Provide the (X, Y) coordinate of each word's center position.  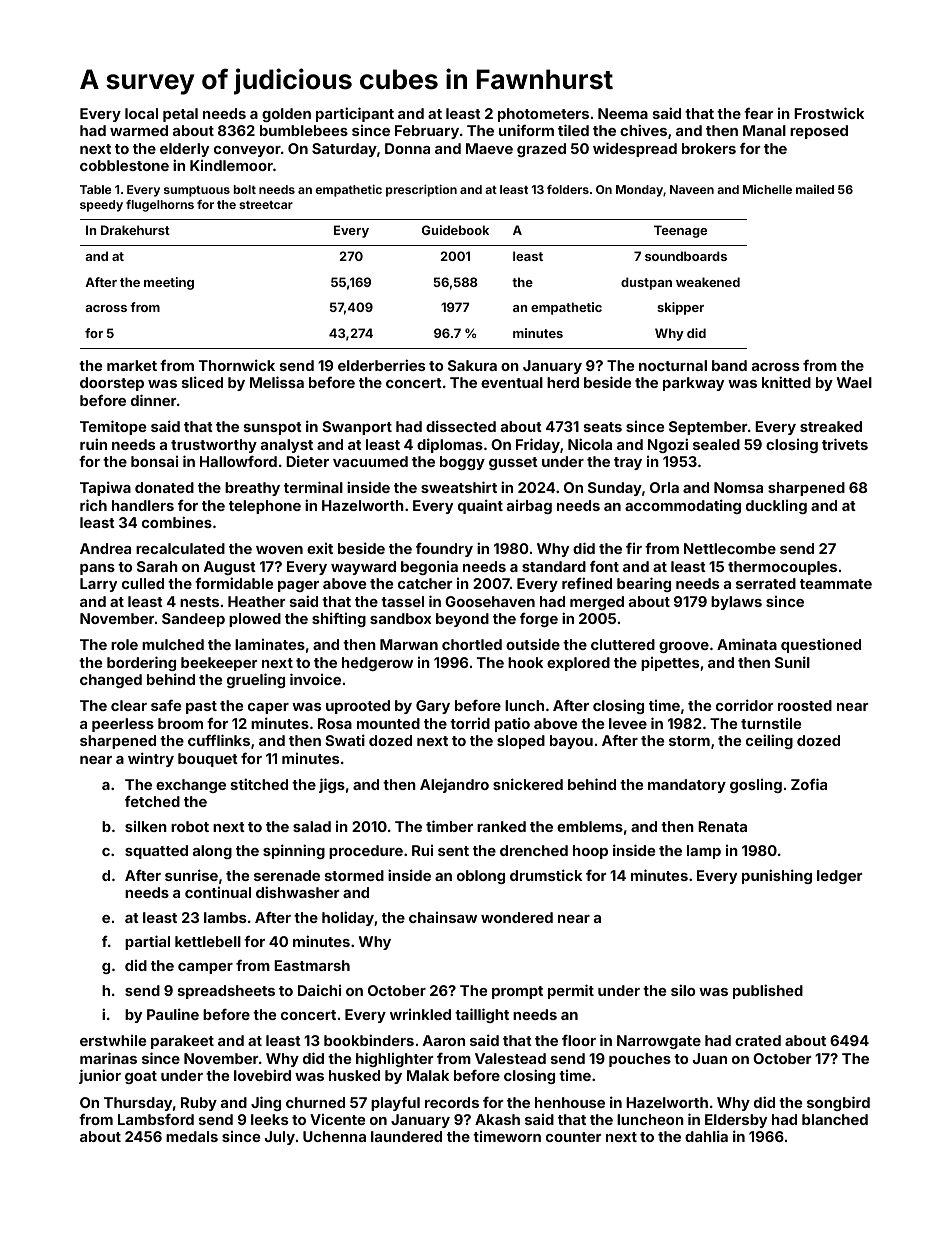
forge (539, 620)
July (280, 1138)
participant (355, 114)
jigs (332, 785)
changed (111, 681)
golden (286, 115)
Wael (854, 382)
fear (759, 113)
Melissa (277, 382)
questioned (821, 645)
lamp (704, 852)
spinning (294, 851)
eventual (512, 382)
